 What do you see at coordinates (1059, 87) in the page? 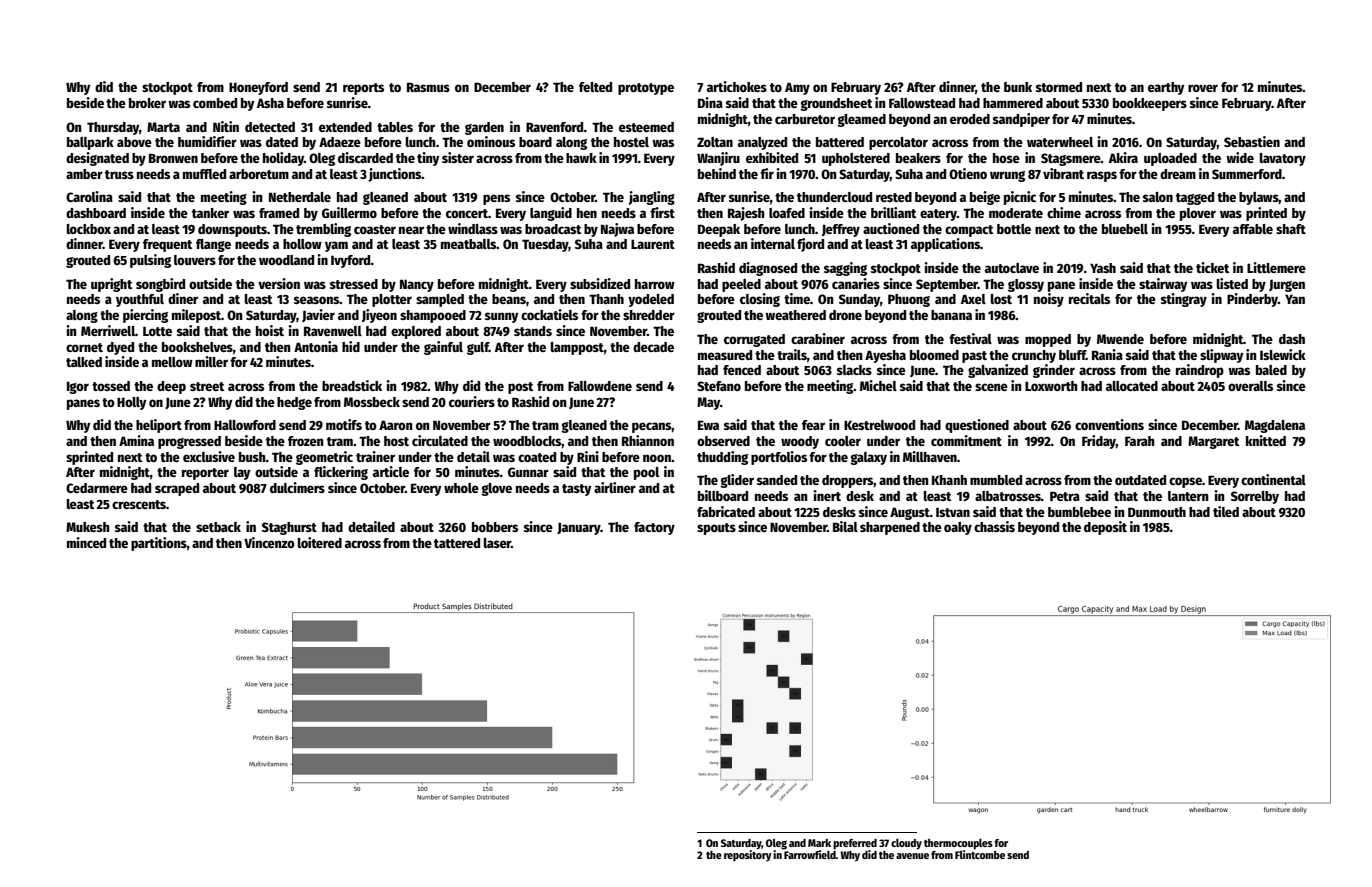
I see `stormed` at bounding box center [1059, 87].
